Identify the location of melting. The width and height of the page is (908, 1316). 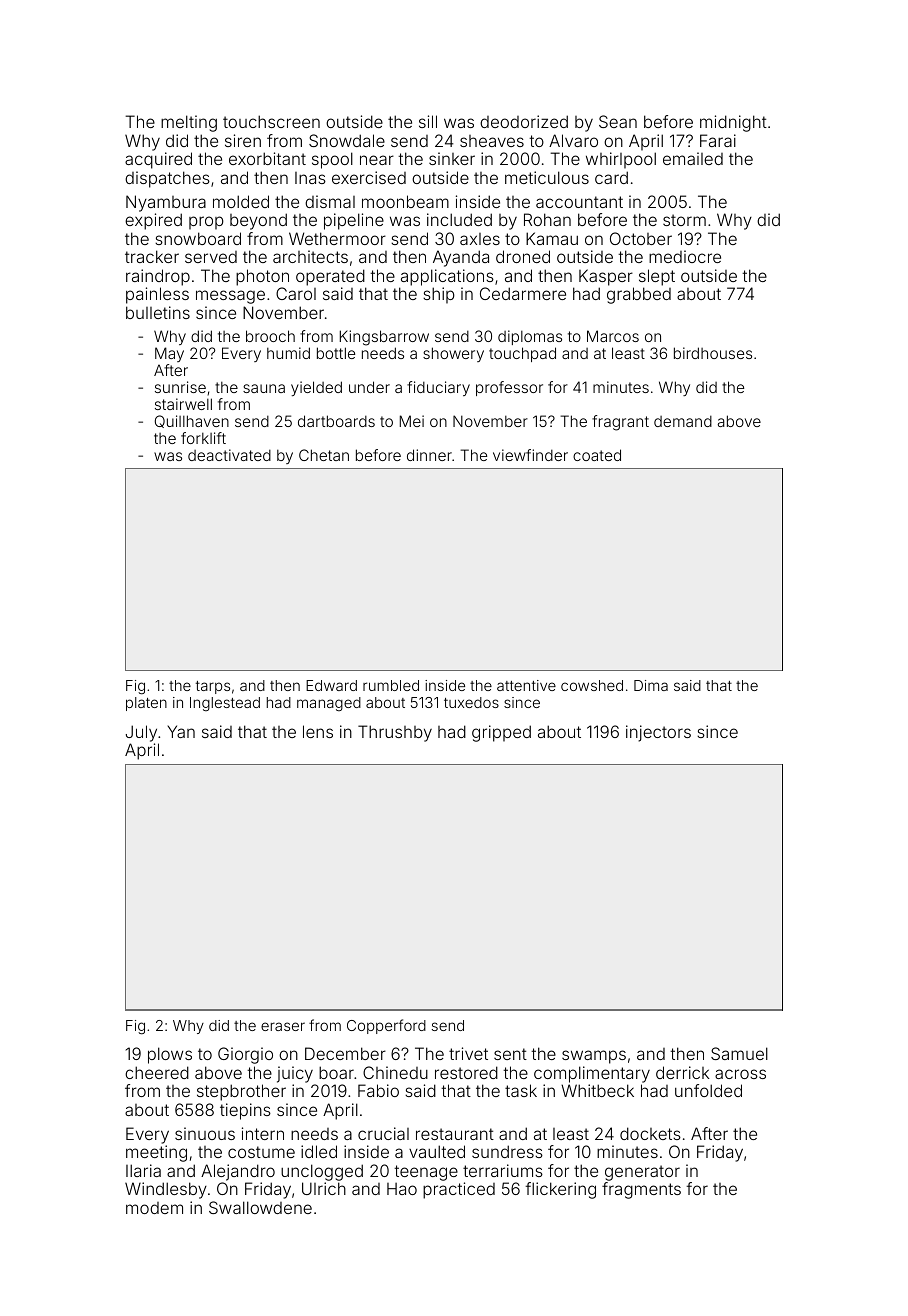
(189, 123).
